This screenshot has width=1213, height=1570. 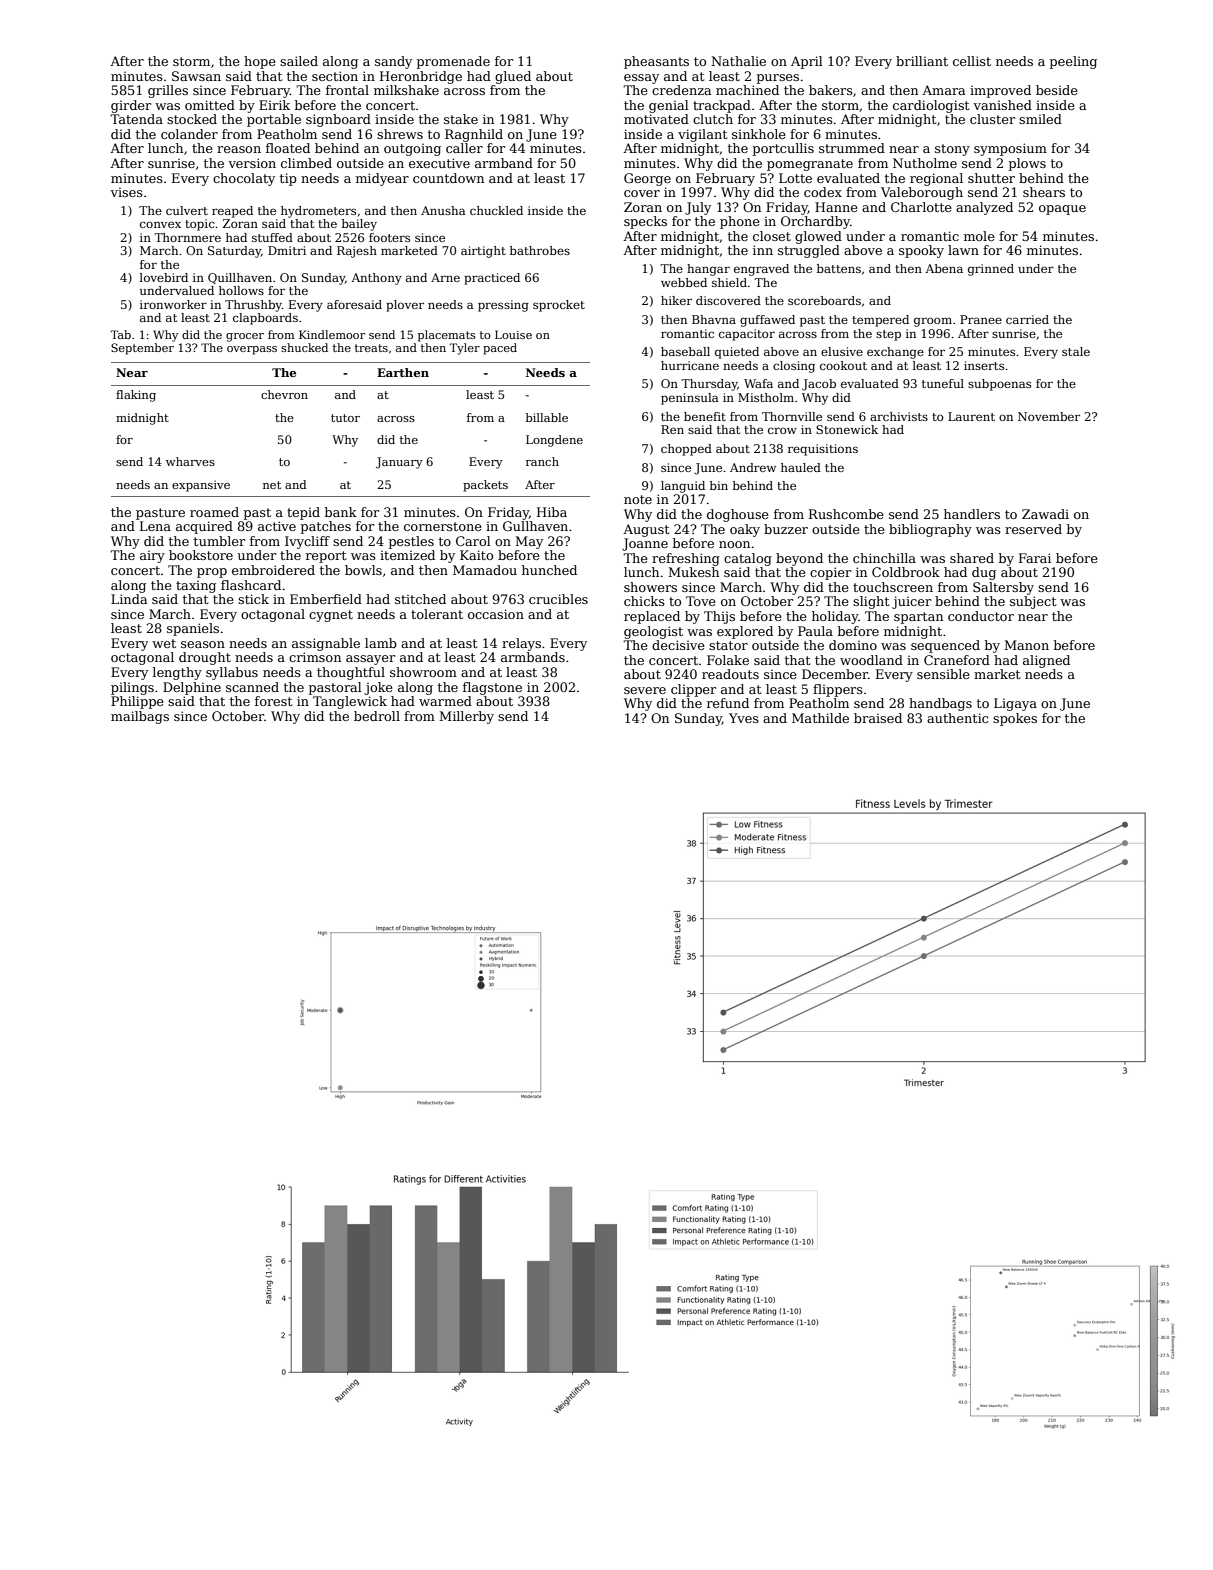 What do you see at coordinates (377, 716) in the screenshot?
I see `bedroll` at bounding box center [377, 716].
